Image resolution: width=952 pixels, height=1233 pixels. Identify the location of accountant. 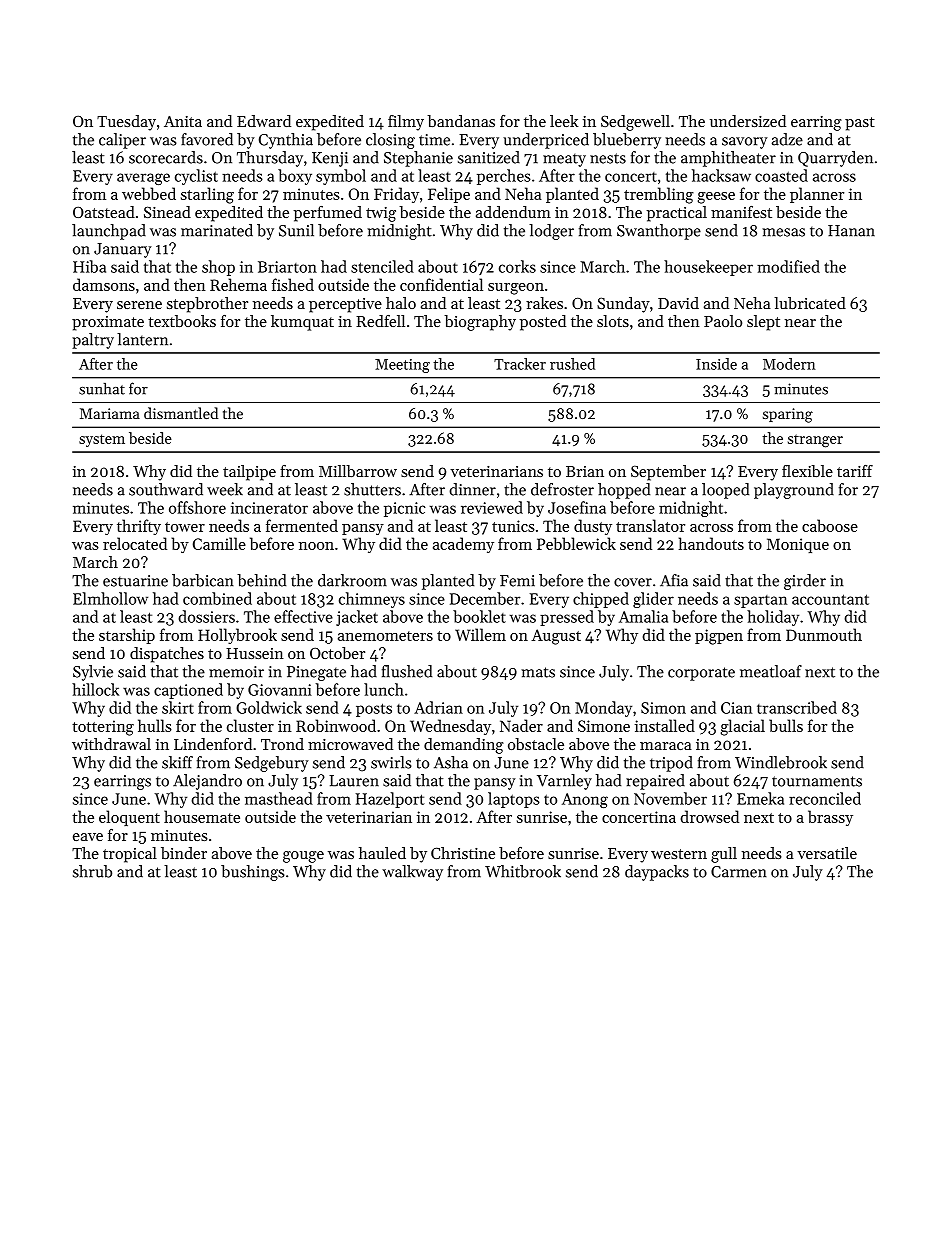
(830, 599).
